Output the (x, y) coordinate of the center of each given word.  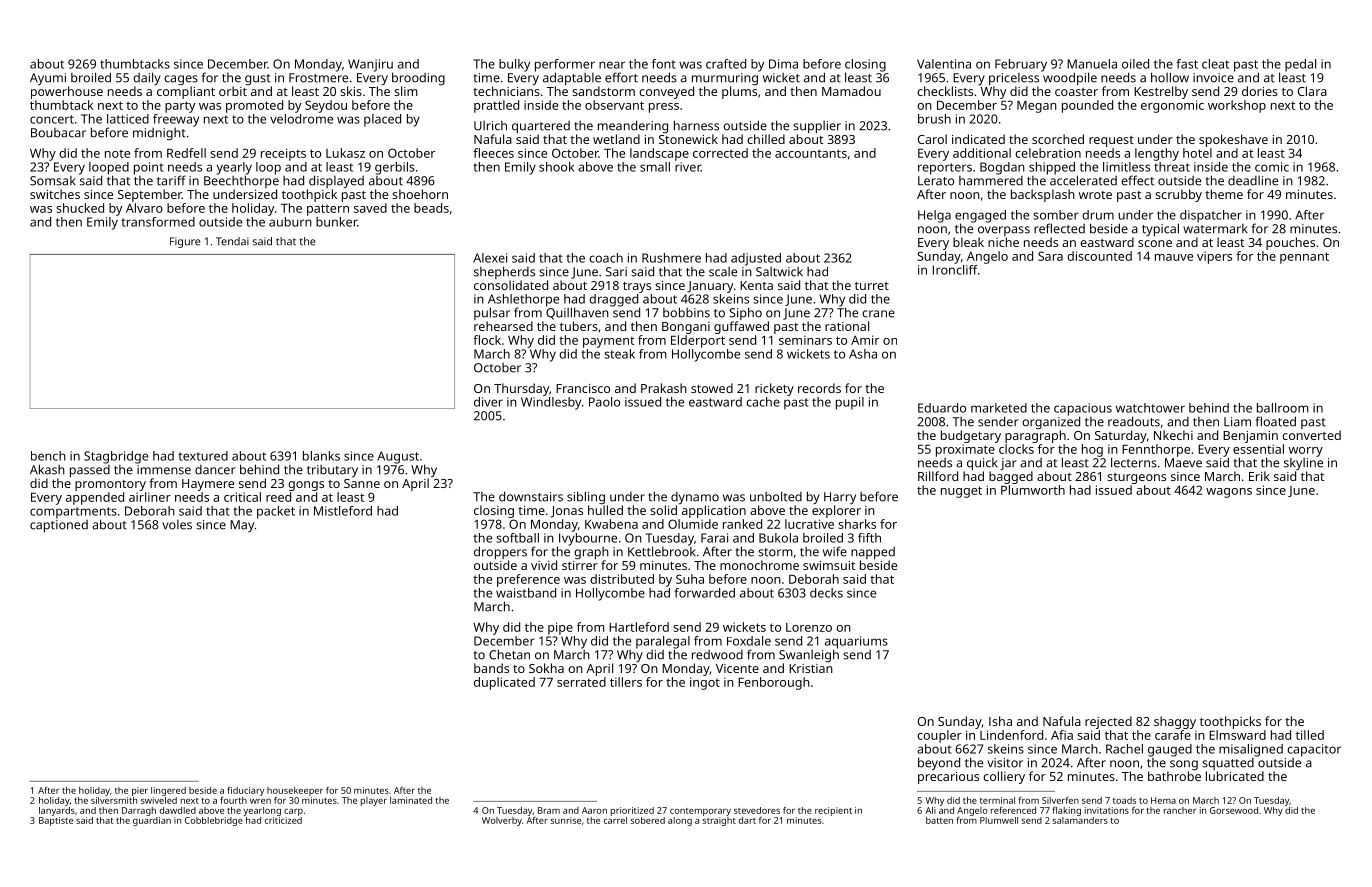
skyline (1303, 464)
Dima (783, 64)
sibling (586, 497)
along (680, 821)
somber (1056, 215)
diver (488, 402)
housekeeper (295, 791)
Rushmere (671, 258)
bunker (336, 222)
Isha (1000, 721)
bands (491, 668)
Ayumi (48, 79)
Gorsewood (1234, 810)
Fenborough (774, 683)
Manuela (1092, 64)
